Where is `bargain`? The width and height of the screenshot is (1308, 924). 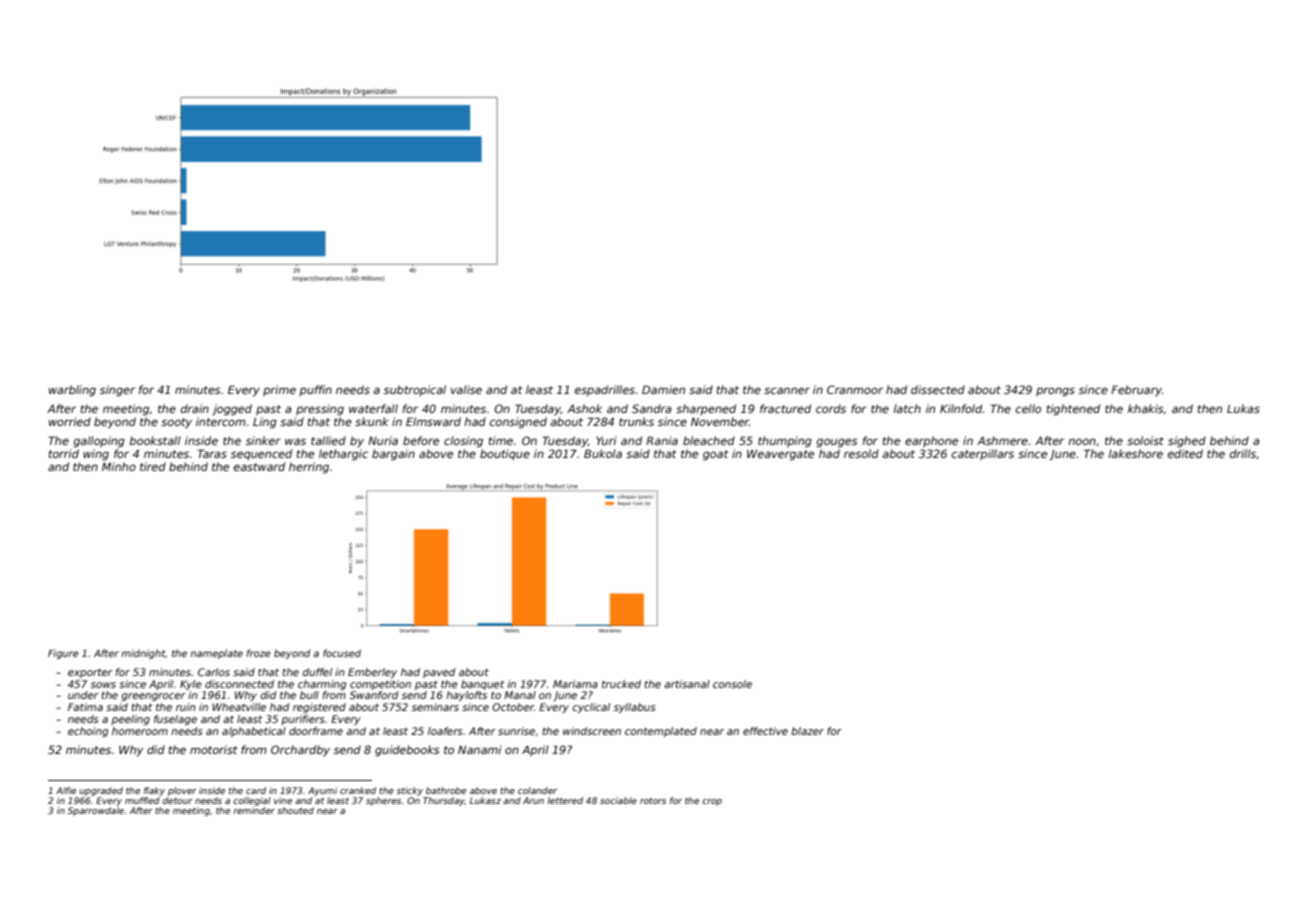 bargain is located at coordinates (393, 455).
